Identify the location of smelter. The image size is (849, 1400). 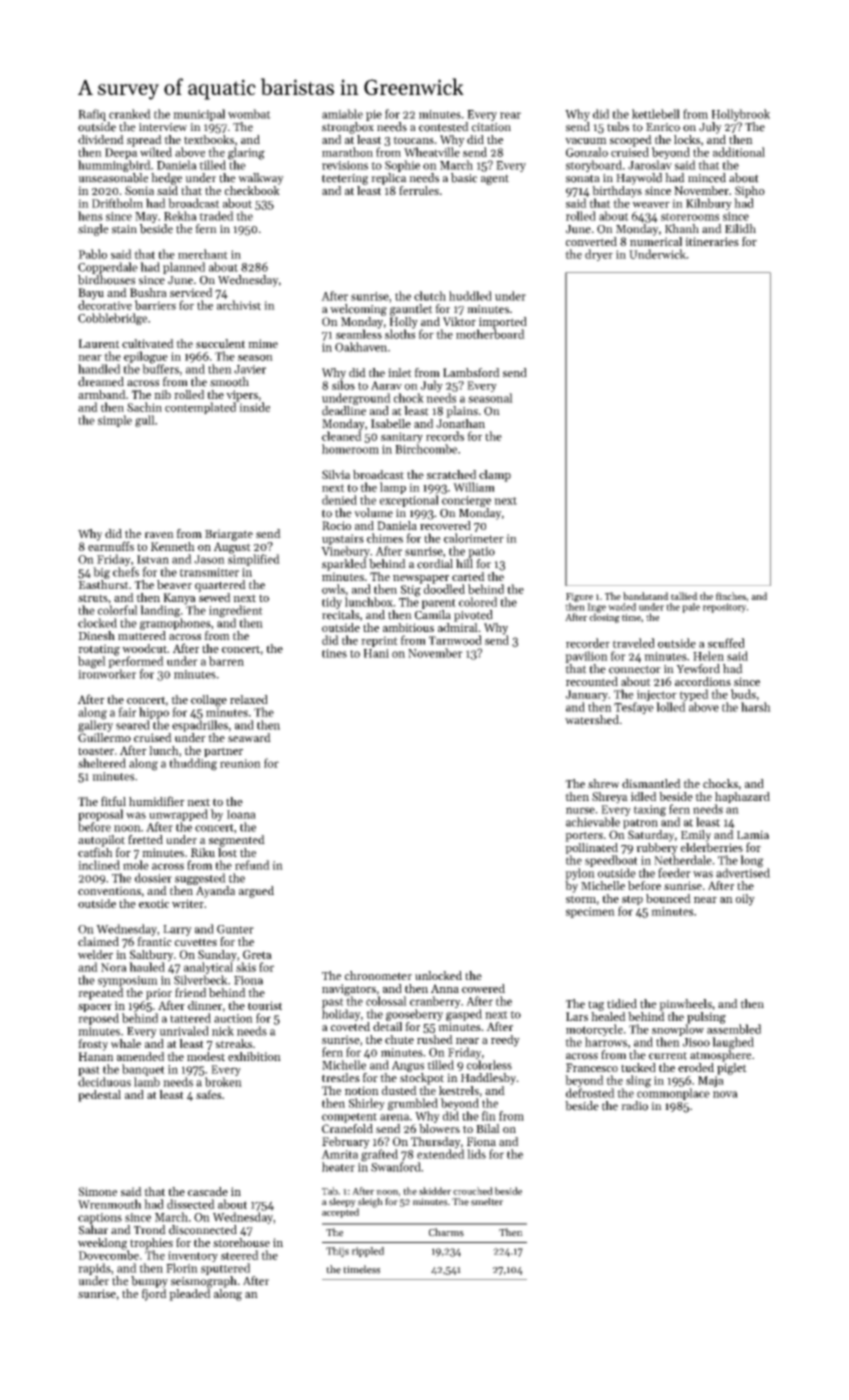
(487, 1202).
